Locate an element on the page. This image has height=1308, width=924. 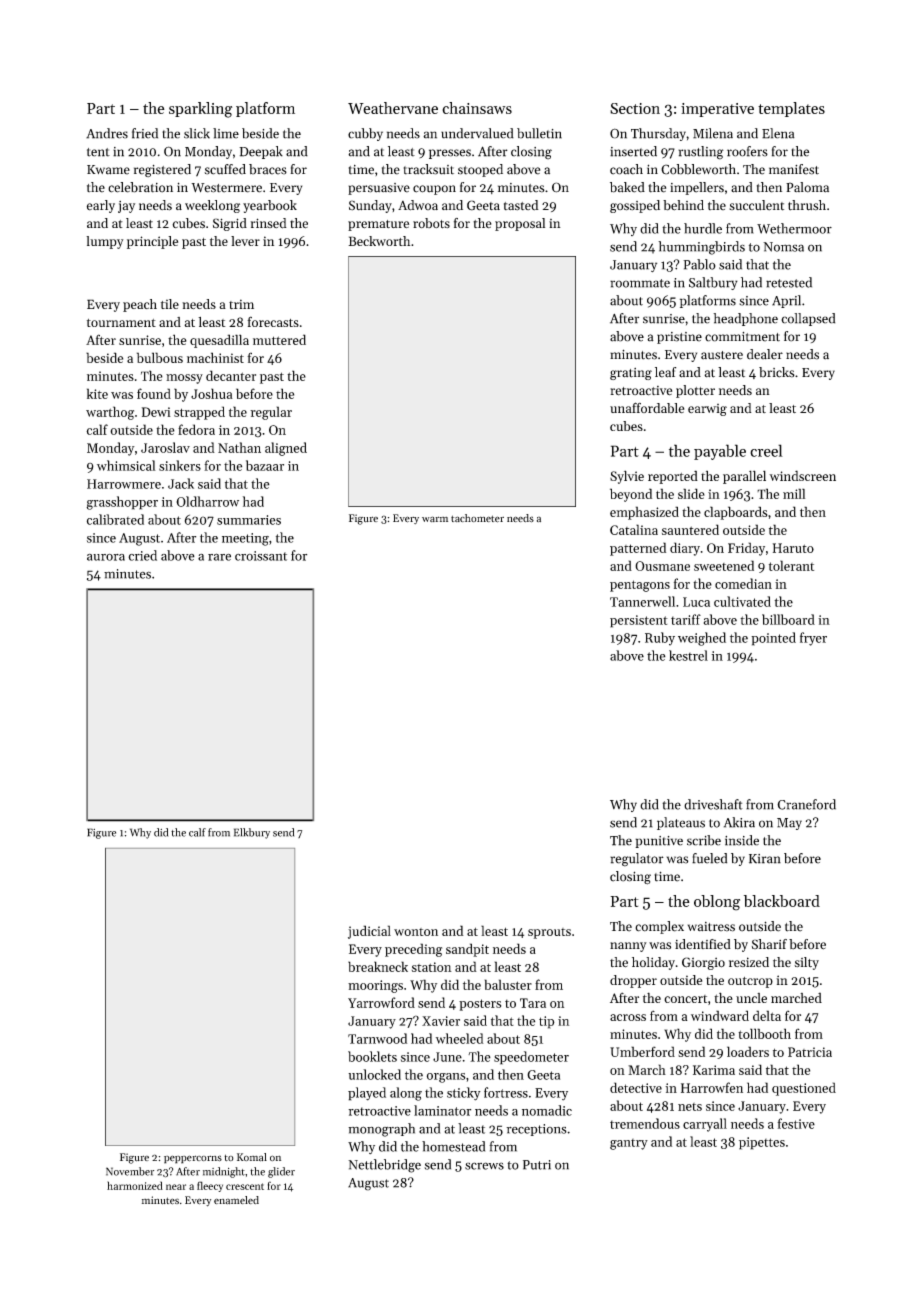
early is located at coordinates (101, 206).
